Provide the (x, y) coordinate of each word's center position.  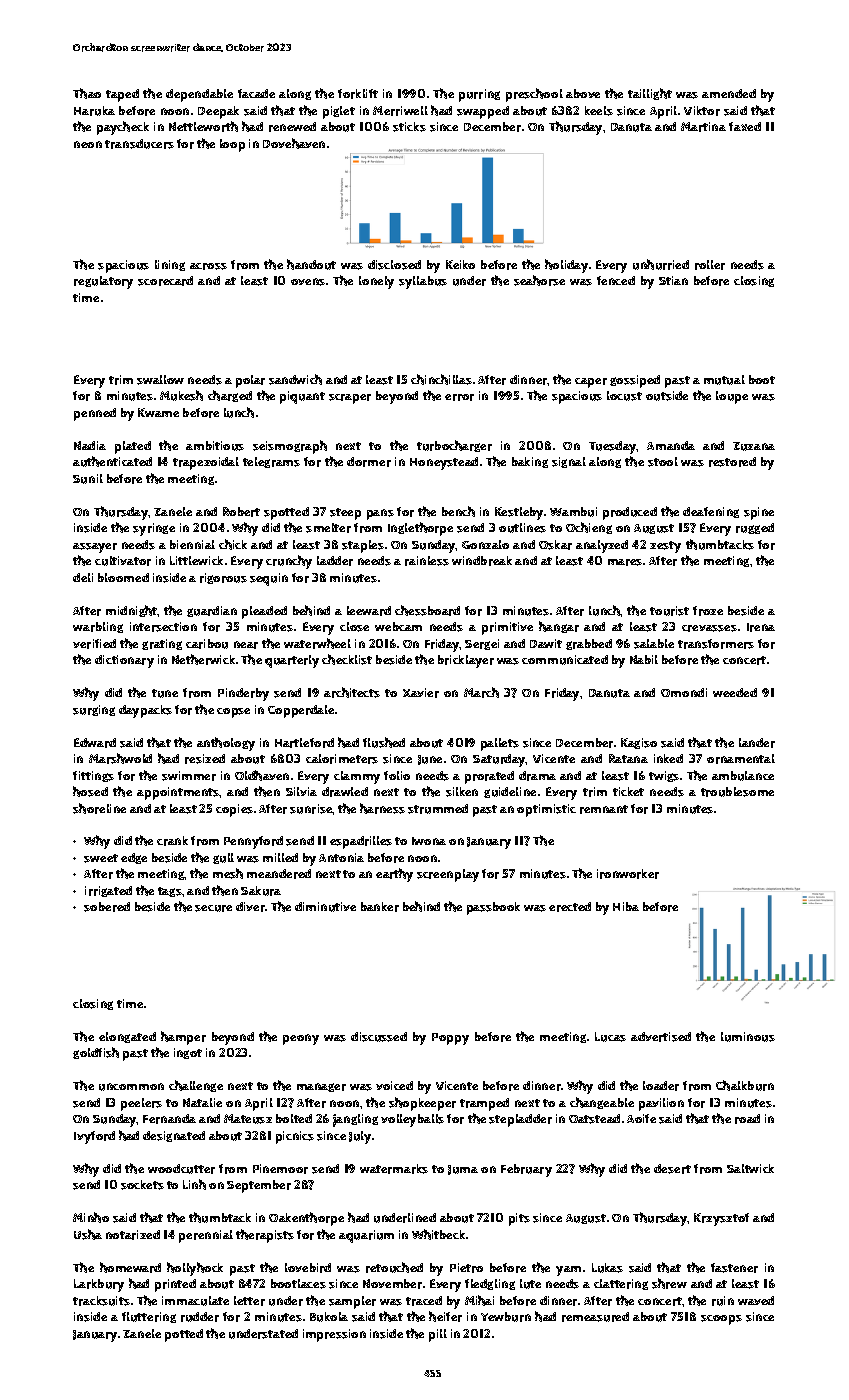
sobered (107, 907)
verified (94, 644)
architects (352, 692)
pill (438, 1335)
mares (625, 562)
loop (232, 145)
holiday (566, 266)
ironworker (628, 874)
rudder (200, 1317)
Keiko (460, 264)
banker (380, 907)
